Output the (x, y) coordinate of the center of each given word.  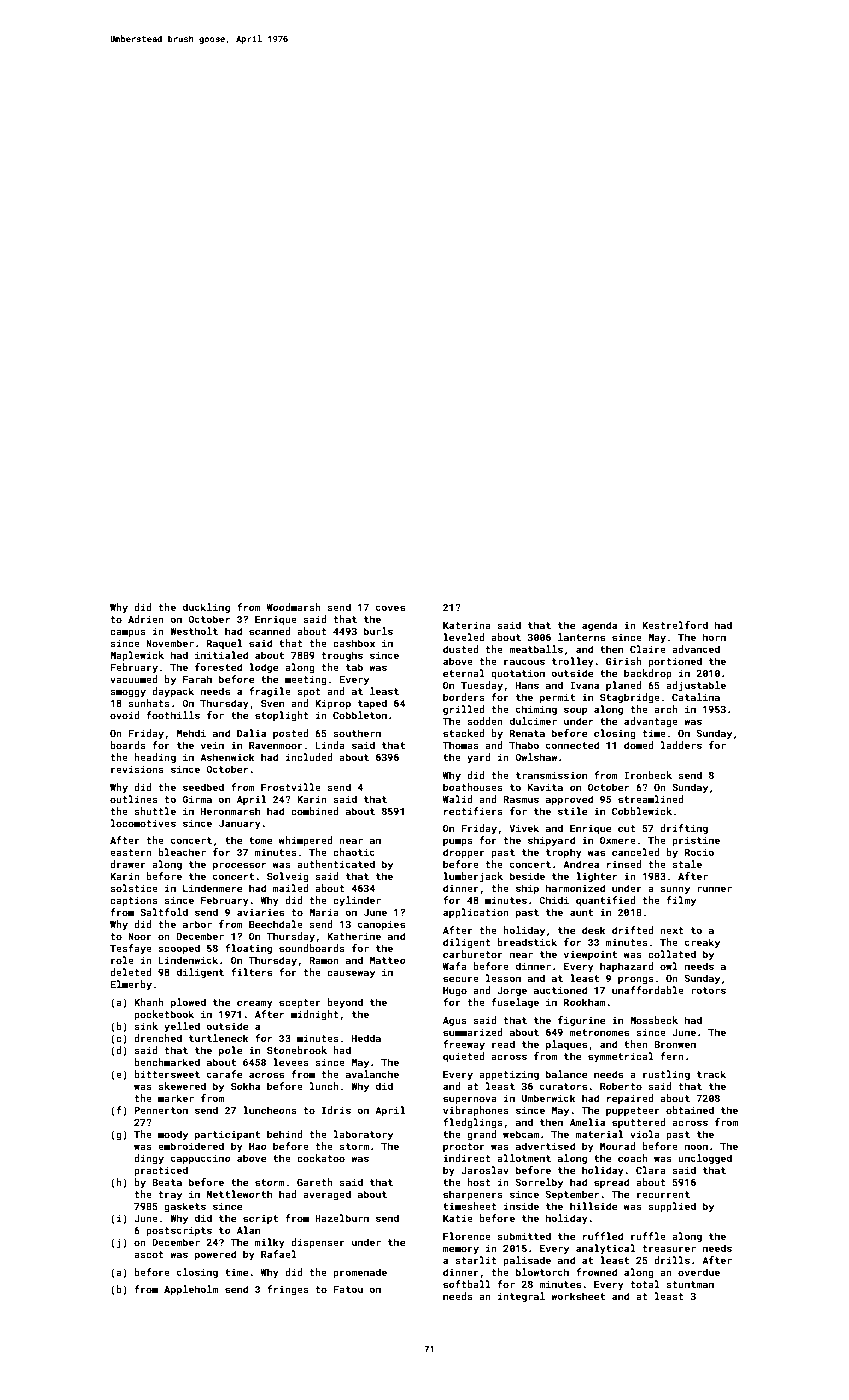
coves (390, 608)
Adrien (146, 619)
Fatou (348, 1289)
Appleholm (191, 1290)
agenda (599, 626)
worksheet (578, 1296)
